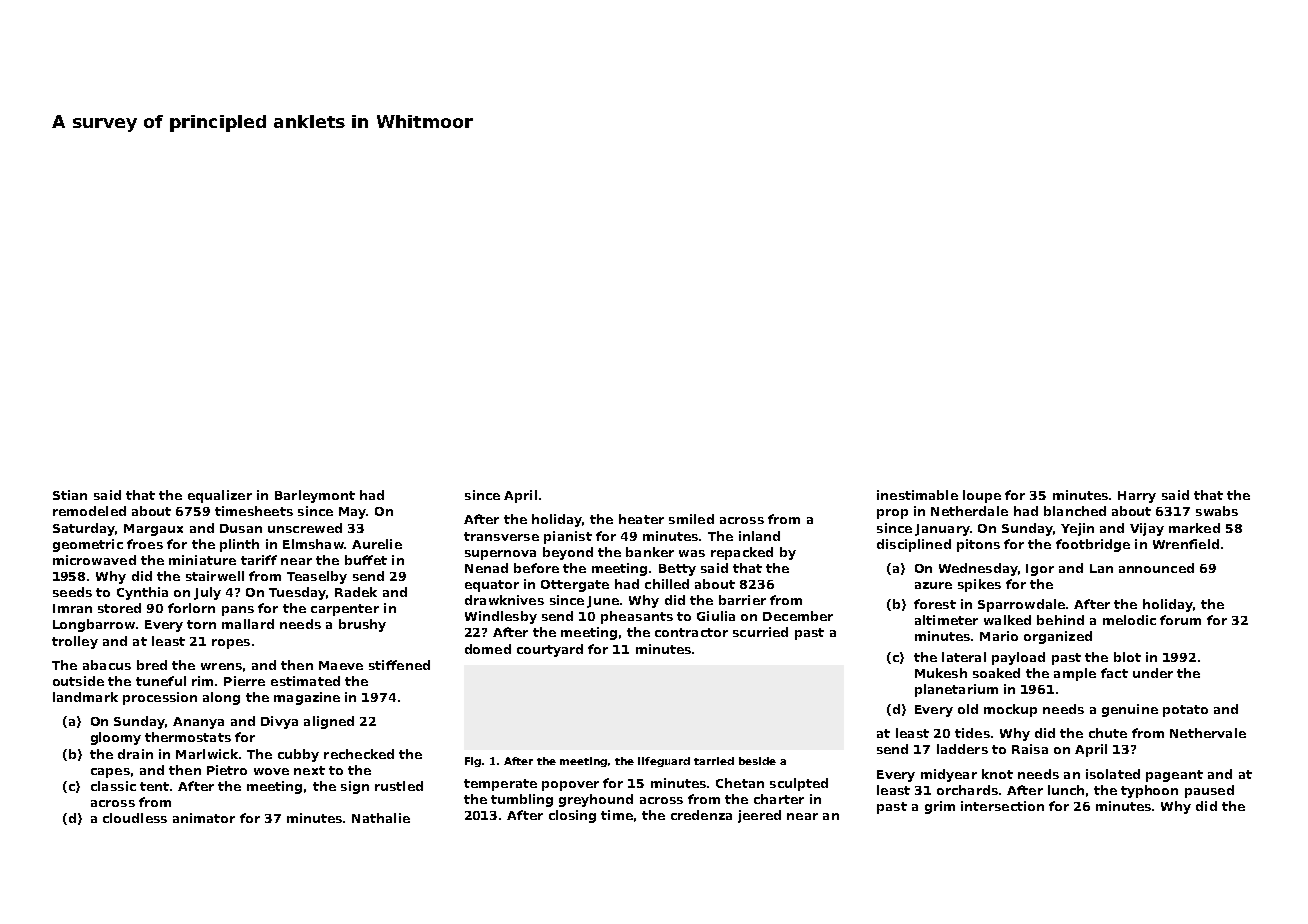  I want to click on Nathalie, so click(381, 818).
